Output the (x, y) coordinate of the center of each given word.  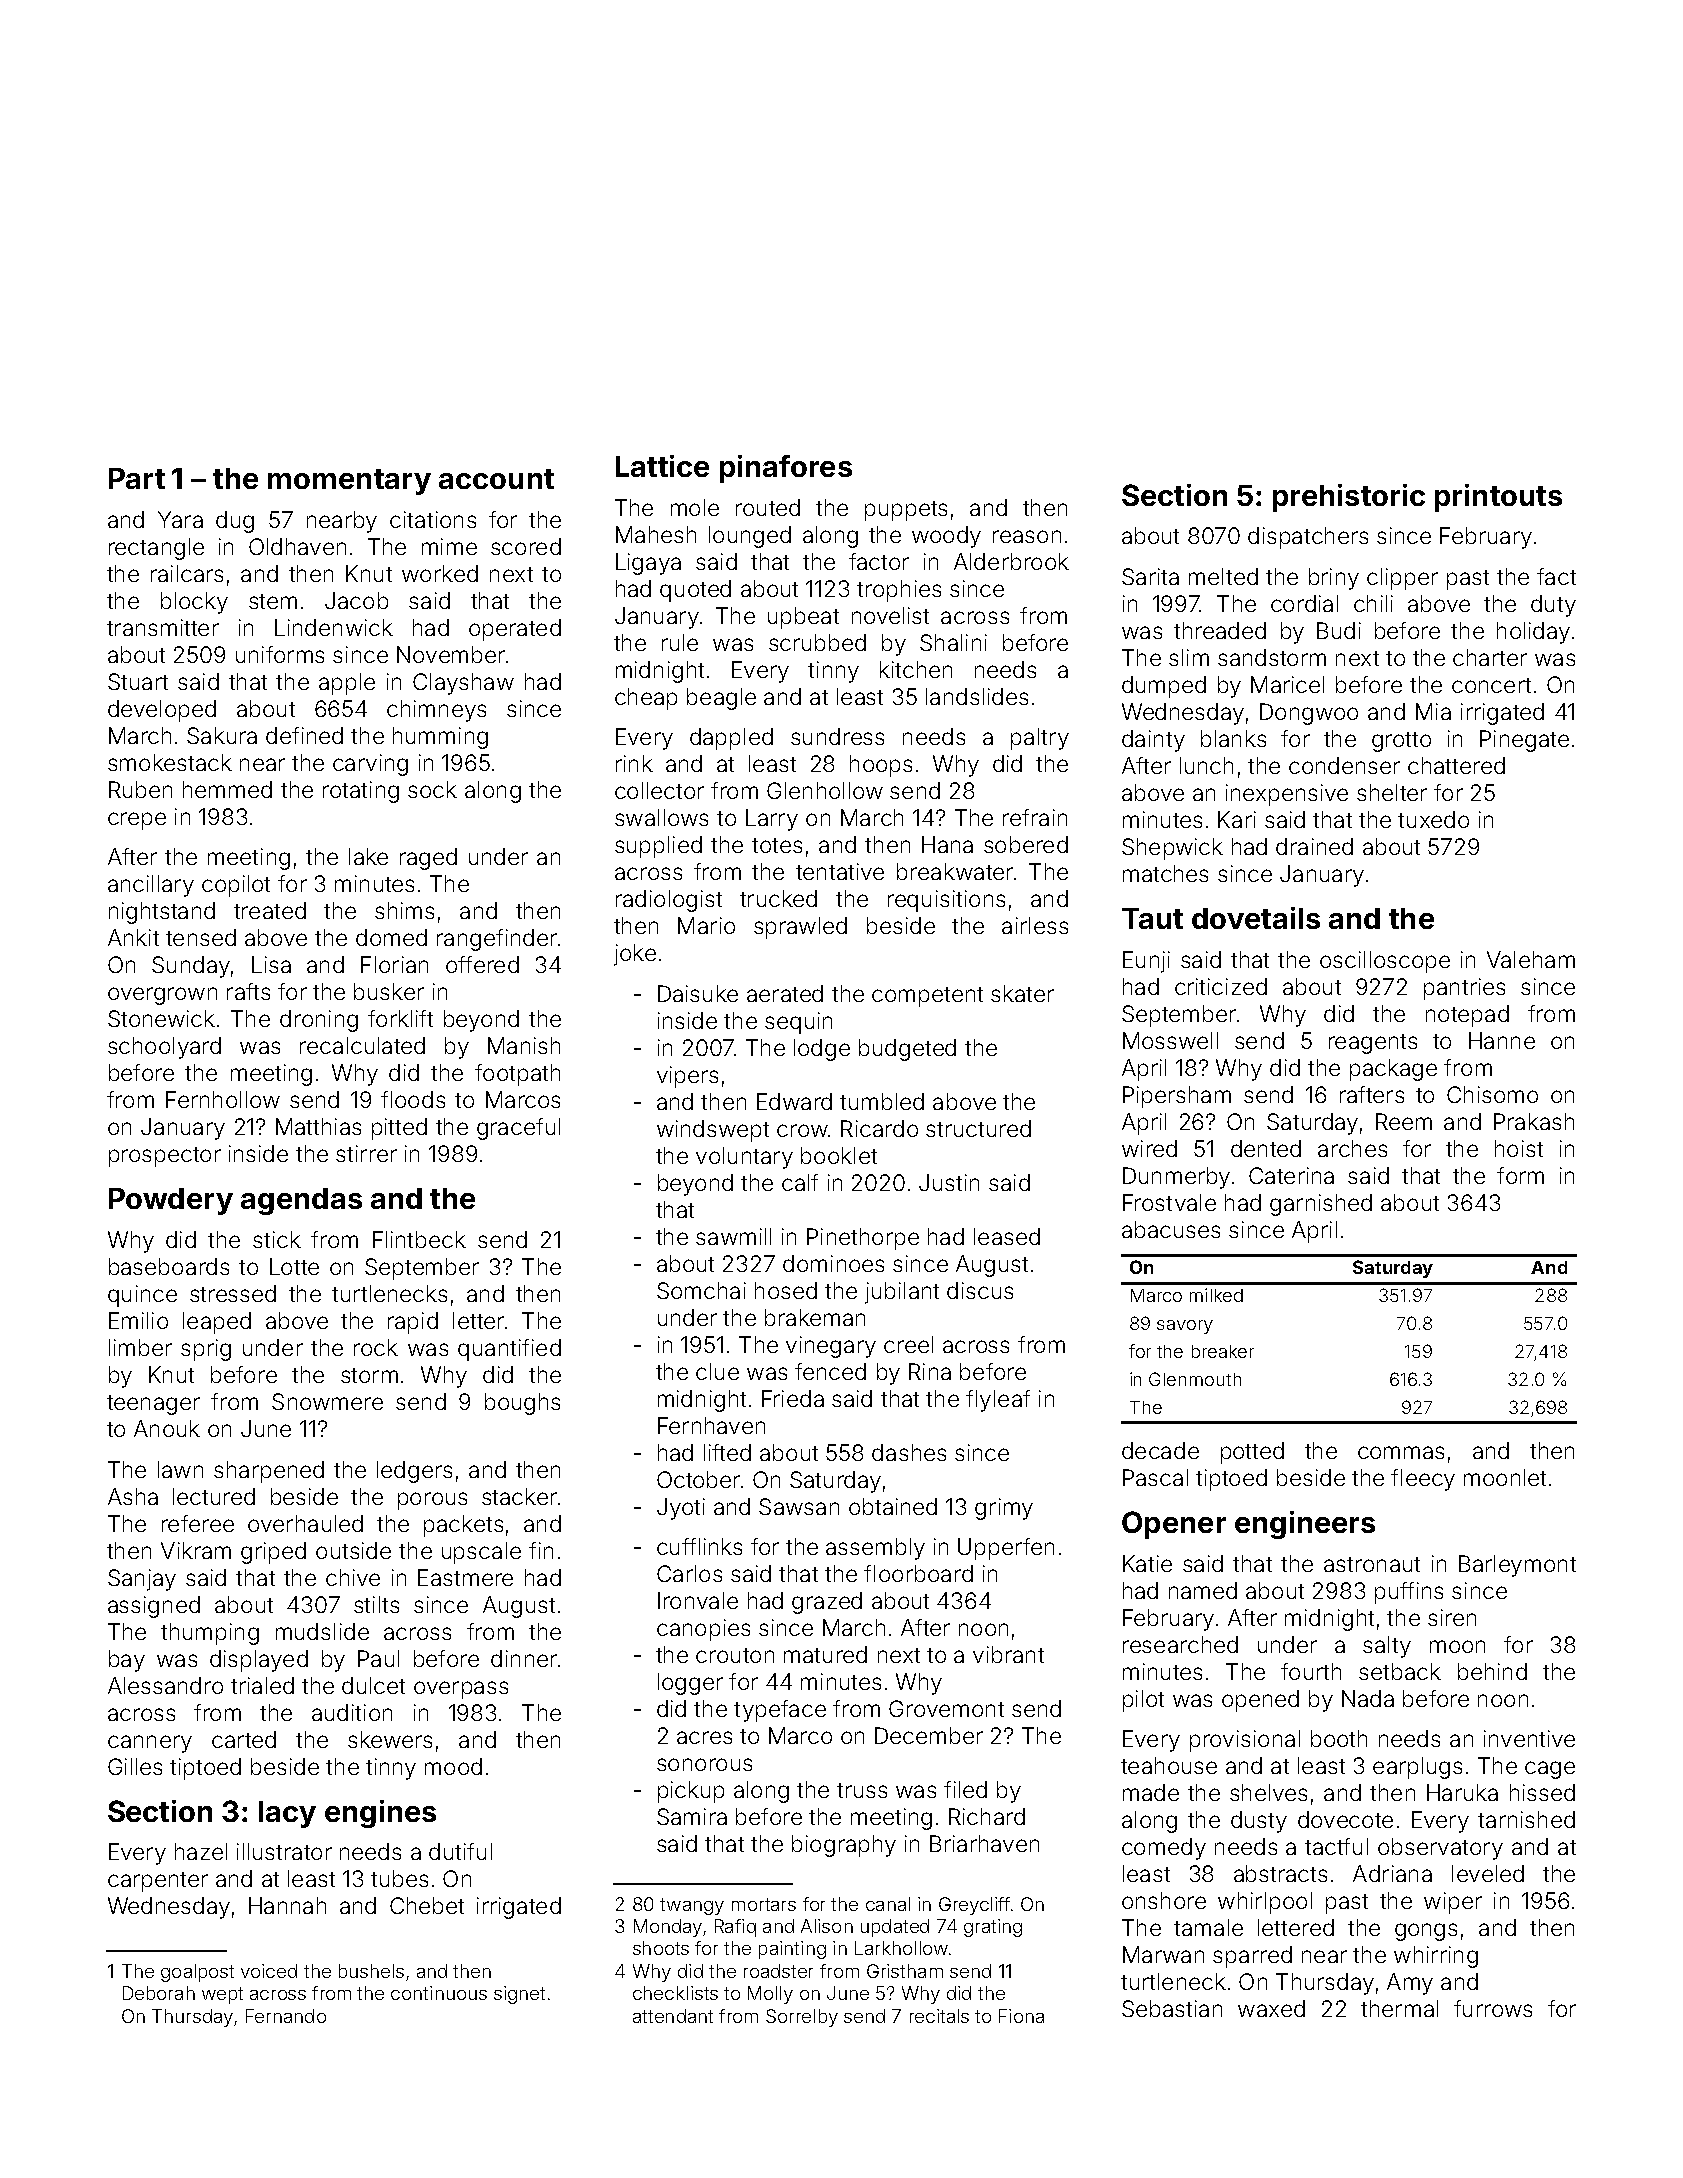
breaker (1223, 1351)
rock (376, 1347)
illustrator (284, 1851)
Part (137, 478)
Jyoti (681, 1509)
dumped (1164, 687)
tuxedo (1433, 819)
